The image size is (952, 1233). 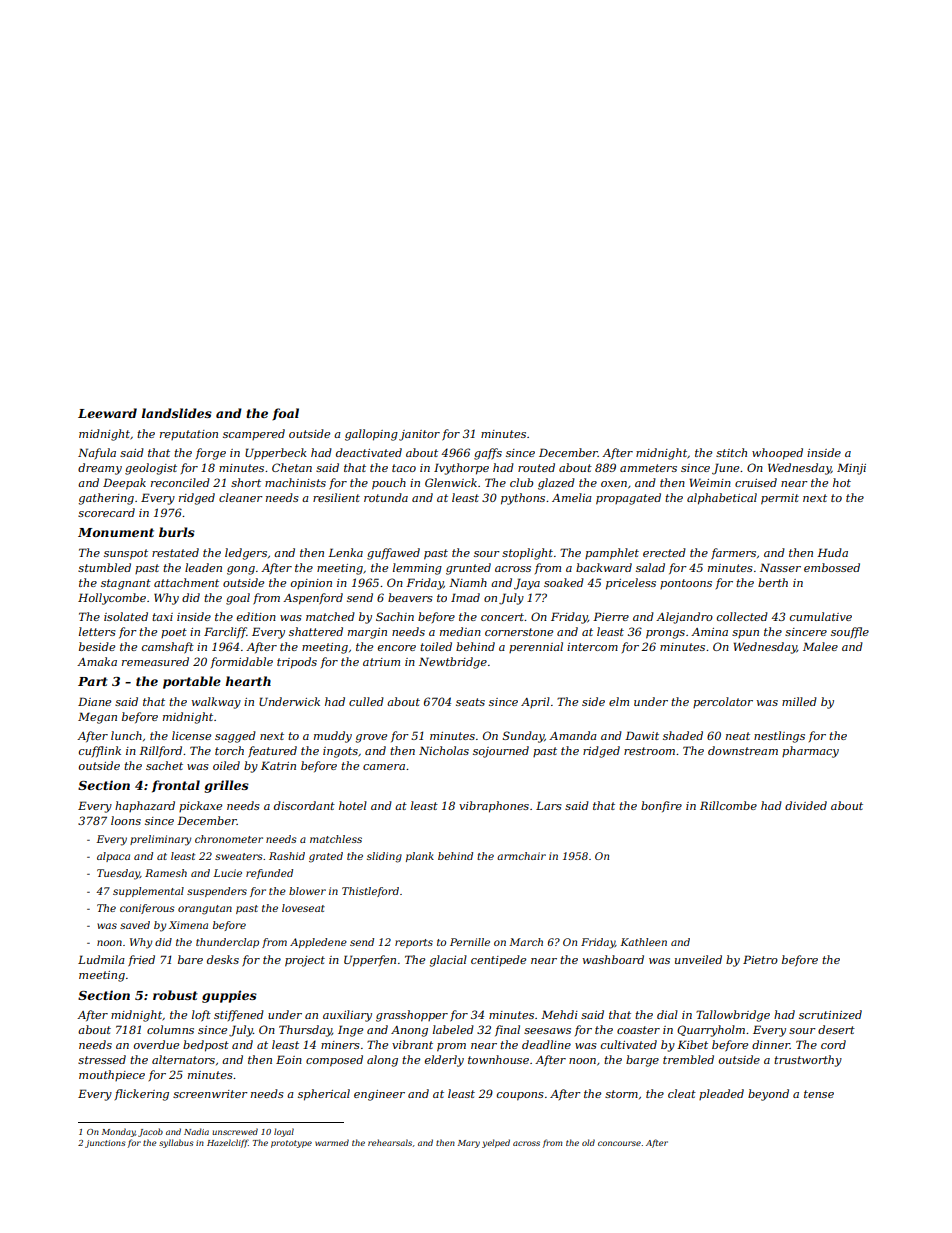 What do you see at coordinates (176, 1143) in the screenshot?
I see `syllabus` at bounding box center [176, 1143].
